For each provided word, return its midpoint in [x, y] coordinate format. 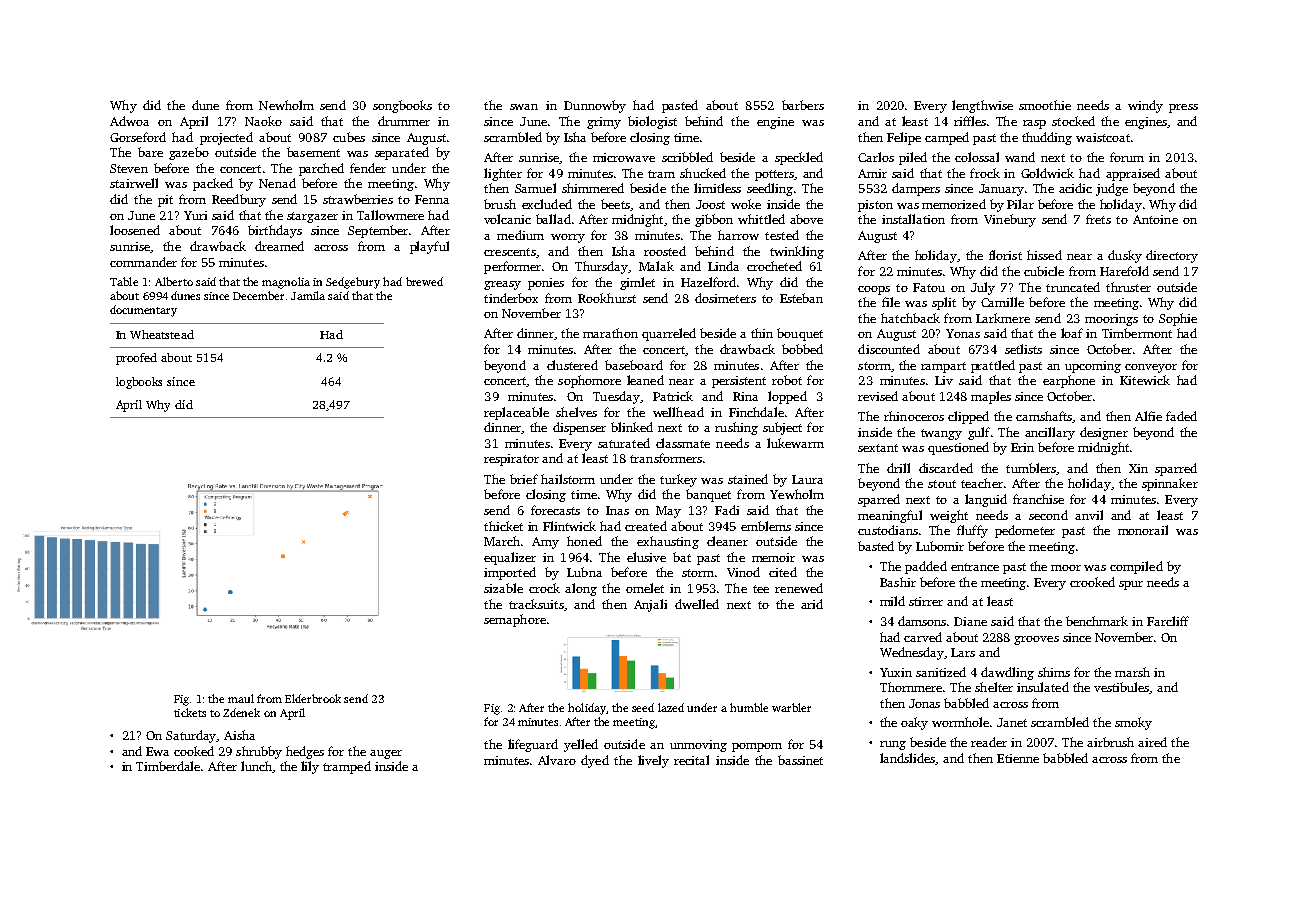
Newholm [286, 105]
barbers [803, 105]
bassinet [800, 760]
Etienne [1018, 758]
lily [310, 767]
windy [1145, 106]
